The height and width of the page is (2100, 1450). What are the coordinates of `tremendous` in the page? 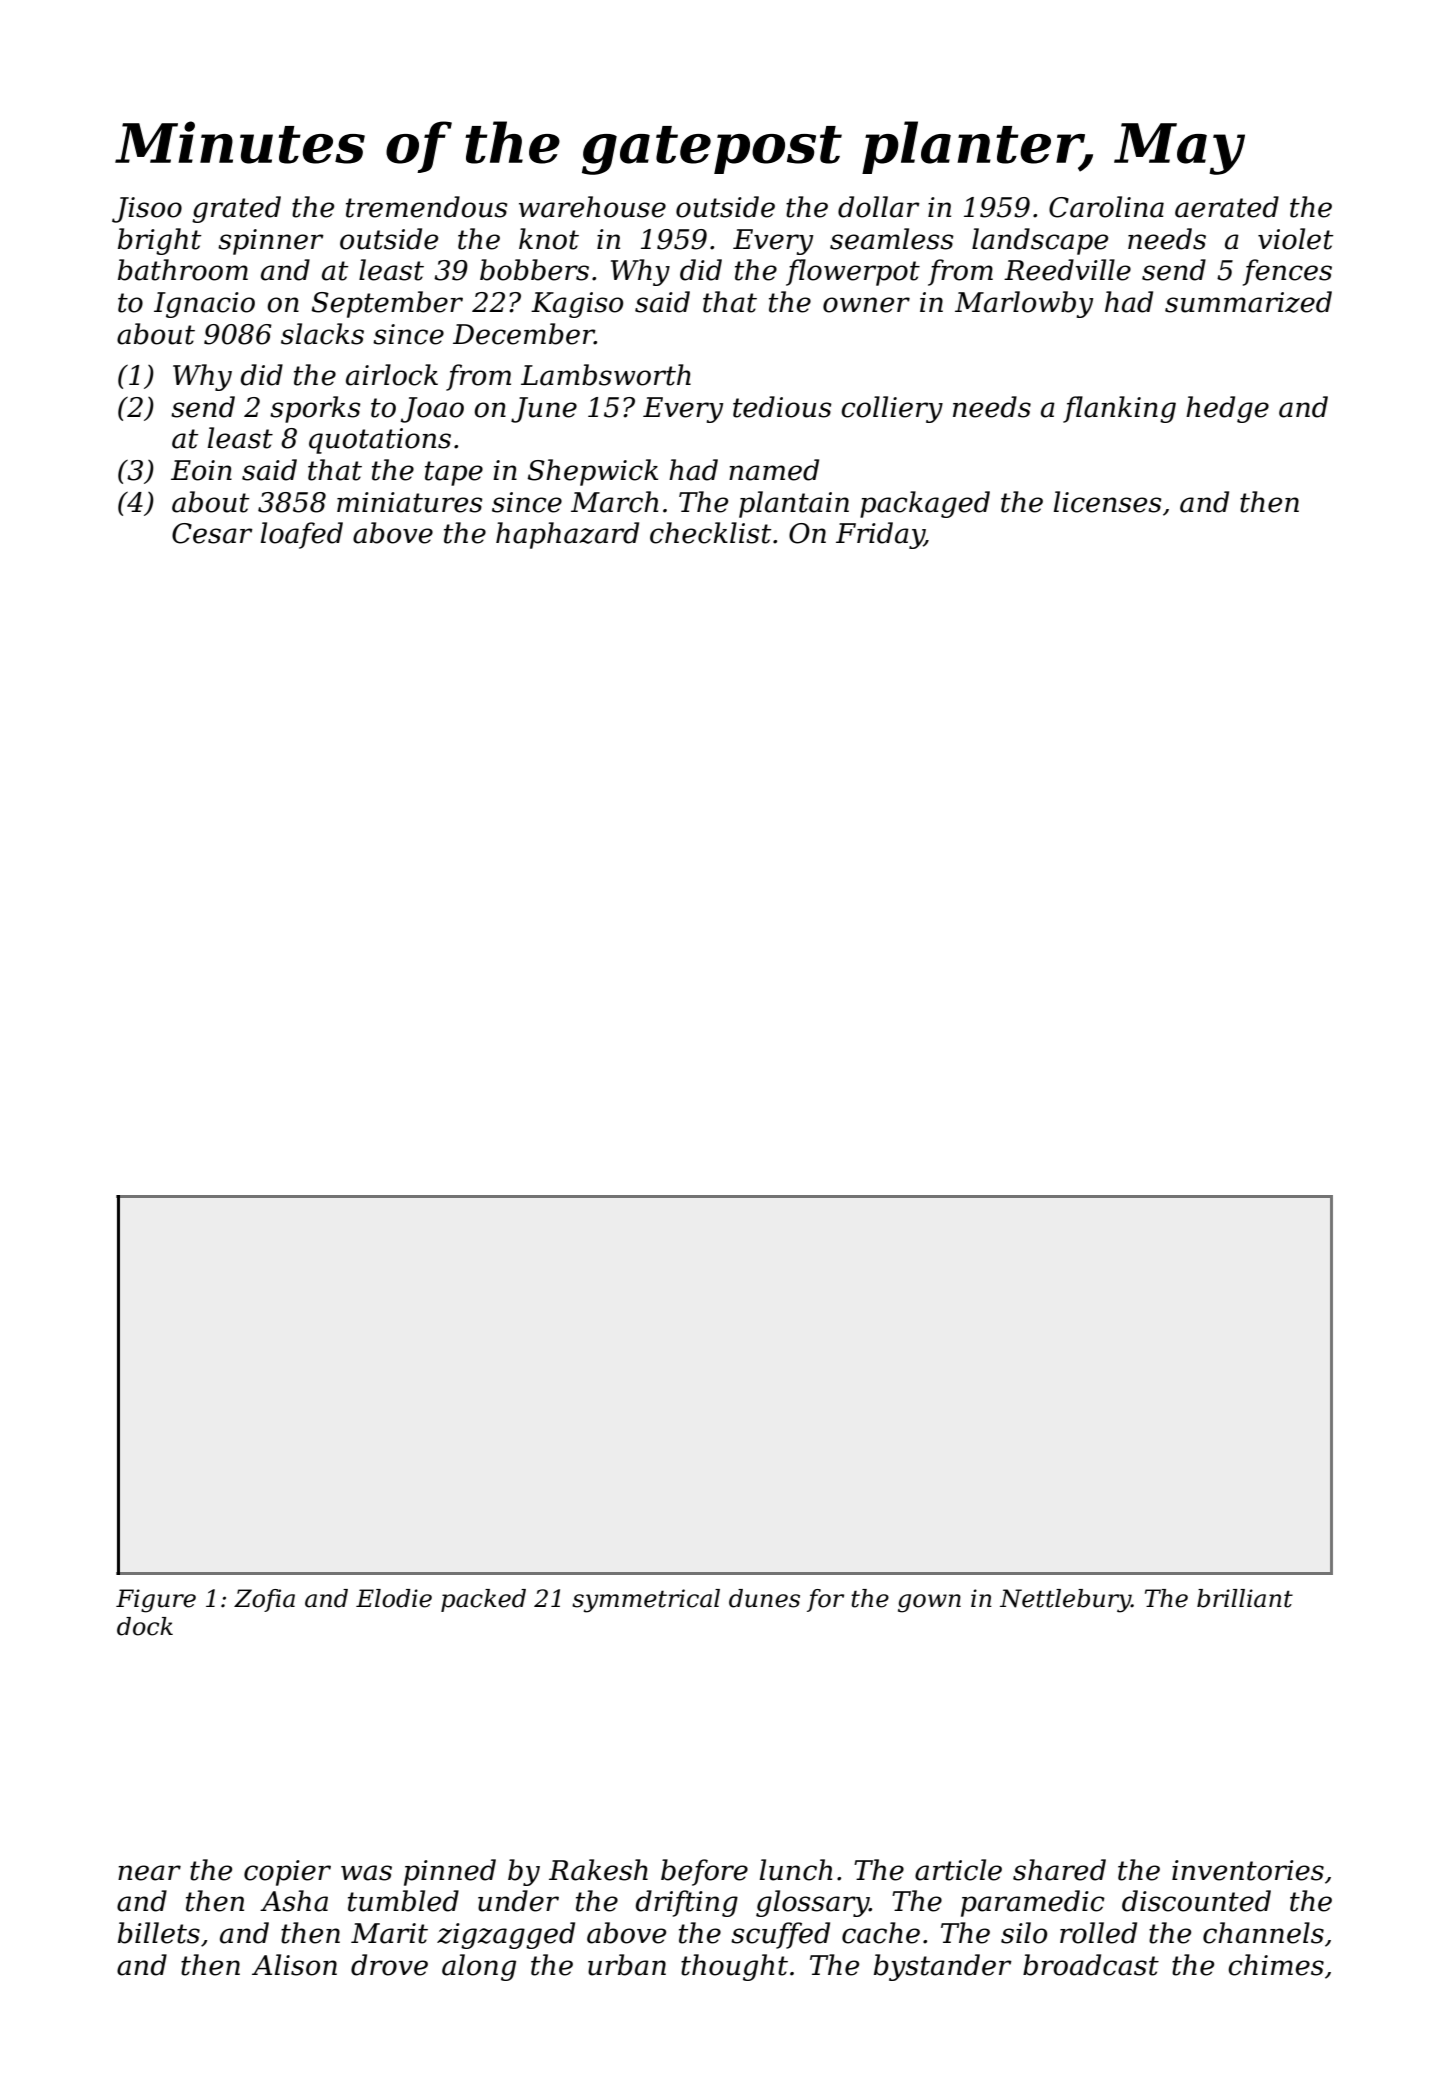 It's located at (426, 207).
